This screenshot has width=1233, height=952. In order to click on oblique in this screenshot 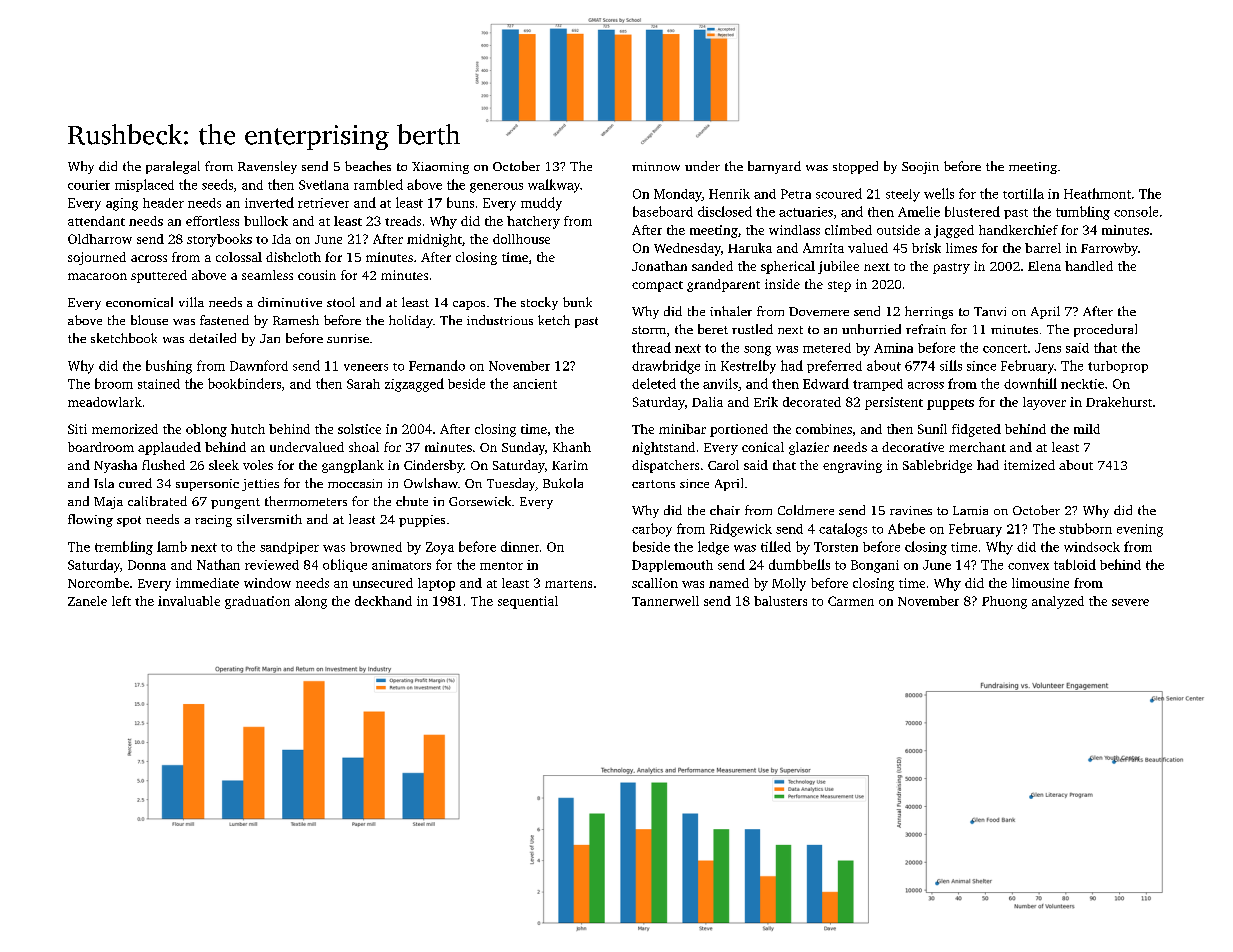, I will do `click(345, 565)`.
